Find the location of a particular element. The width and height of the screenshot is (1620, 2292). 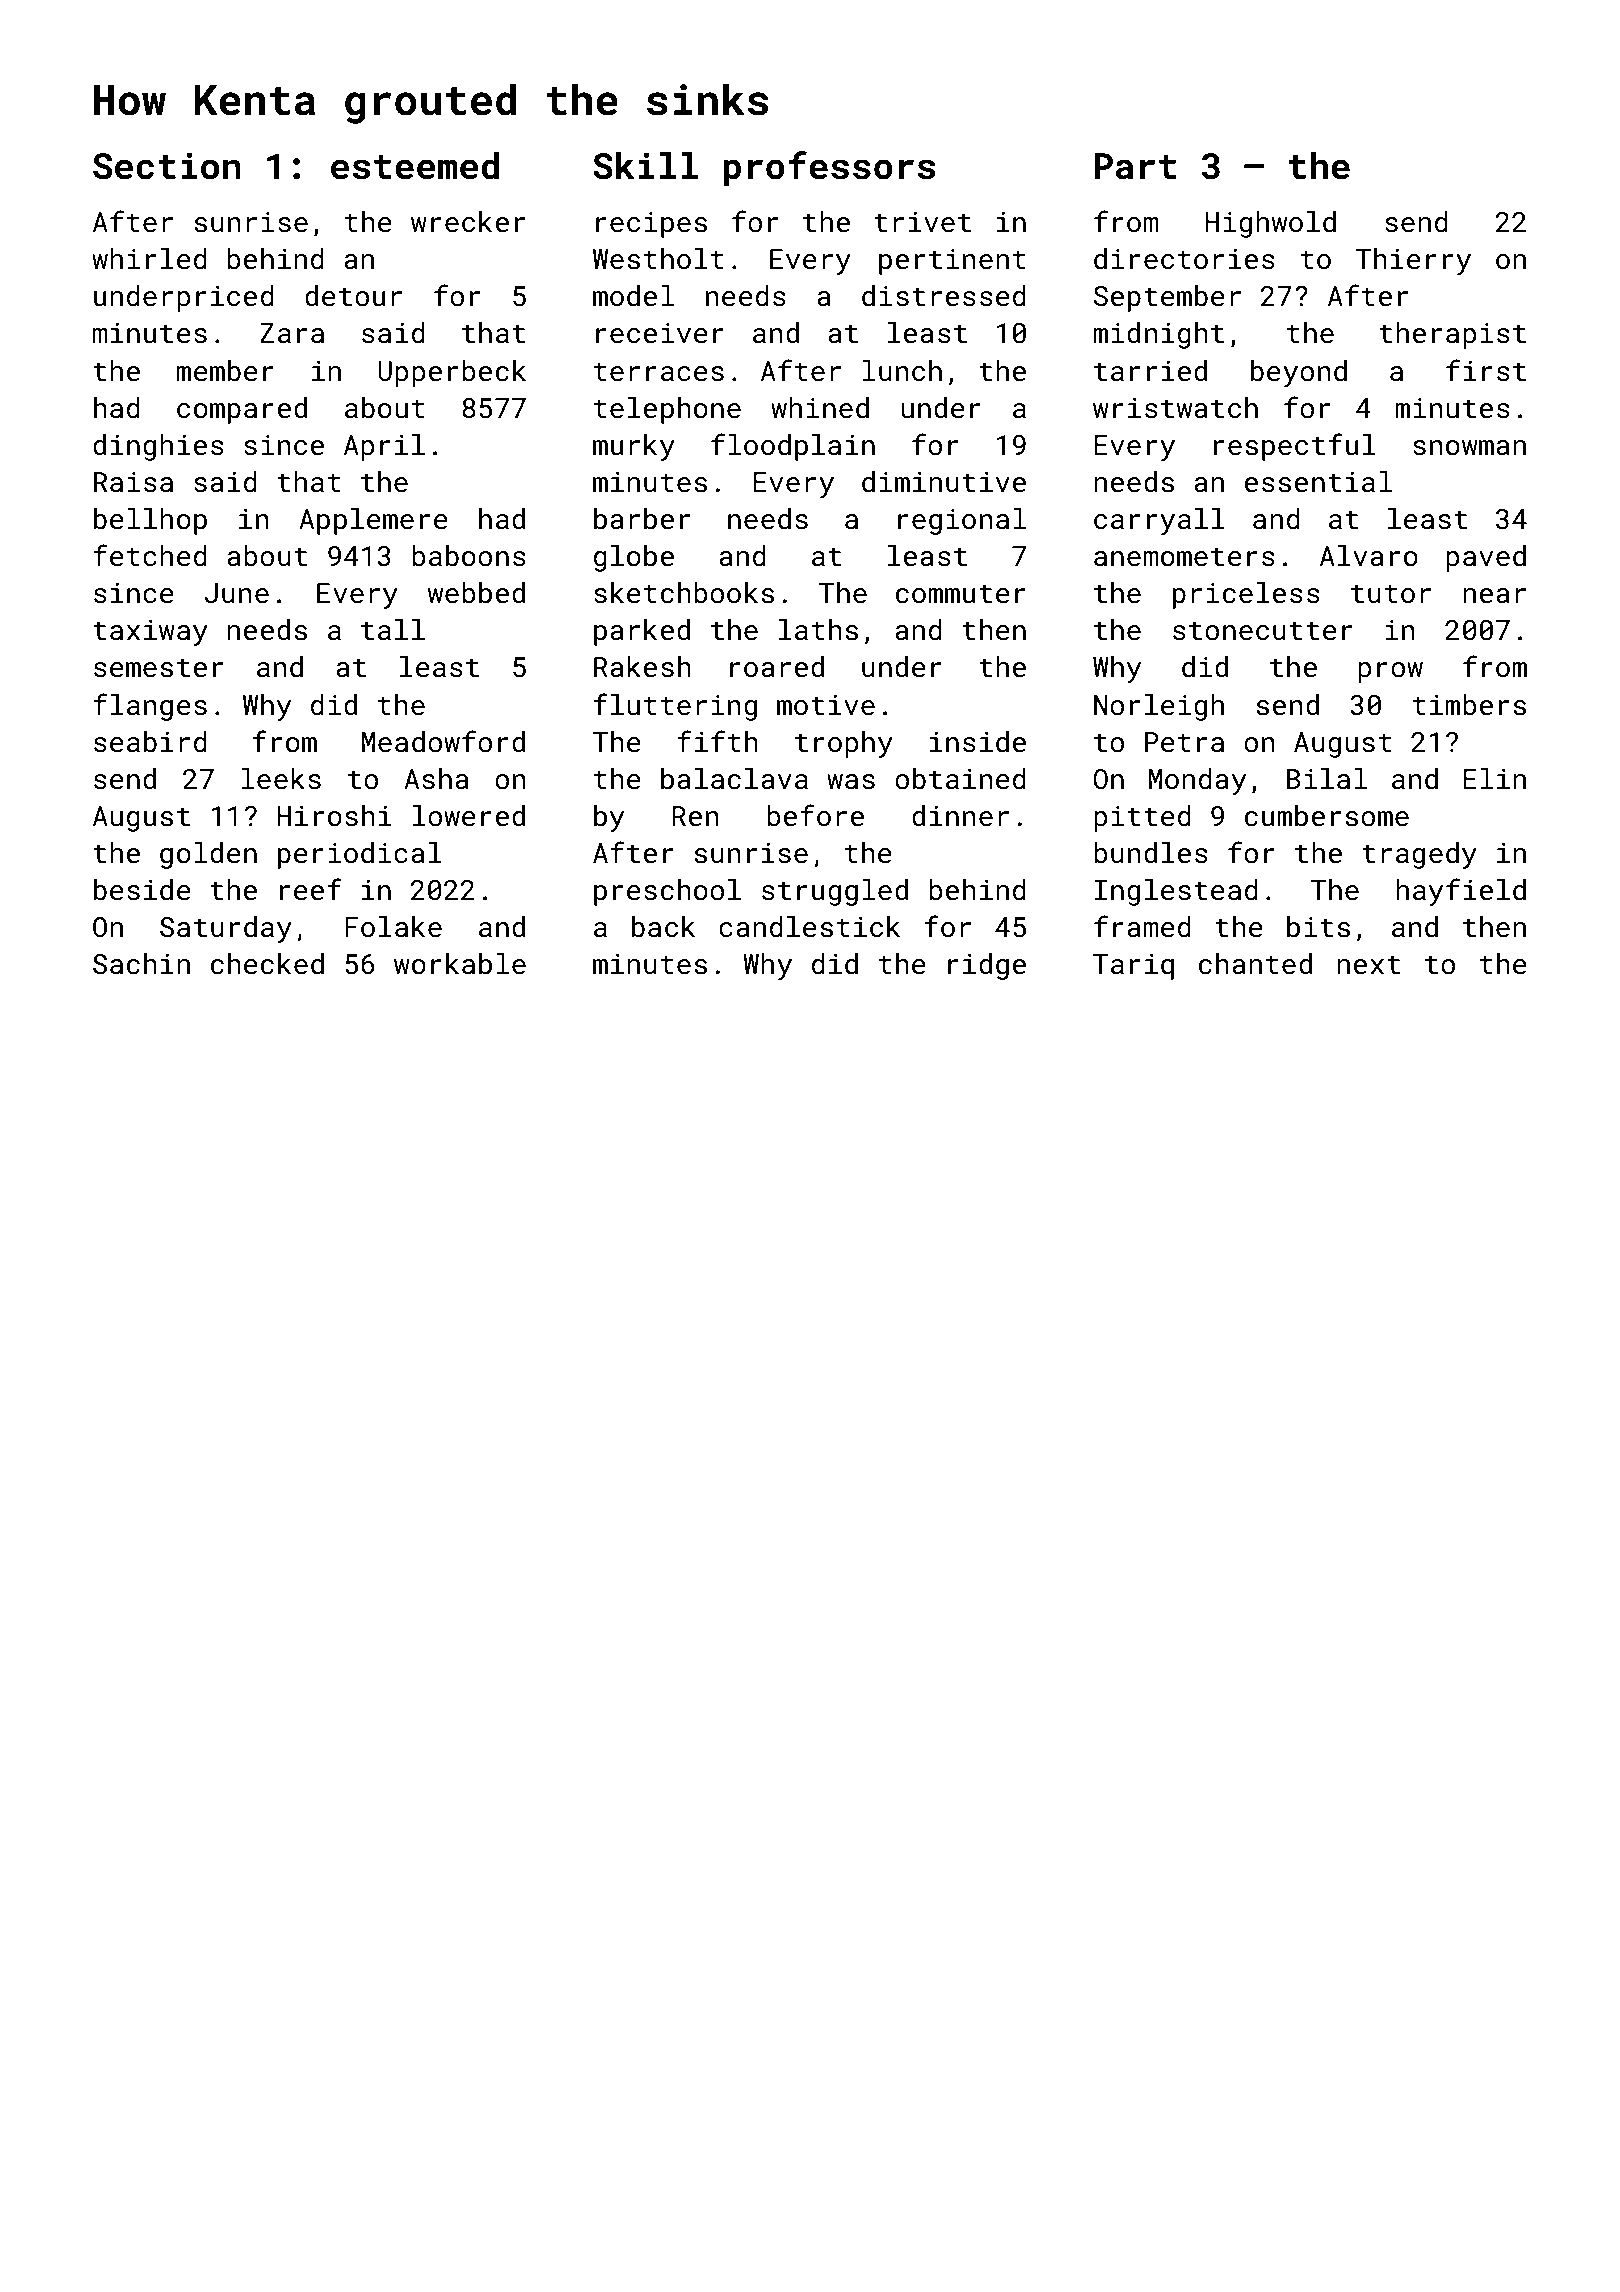

trivet is located at coordinates (922, 222).
